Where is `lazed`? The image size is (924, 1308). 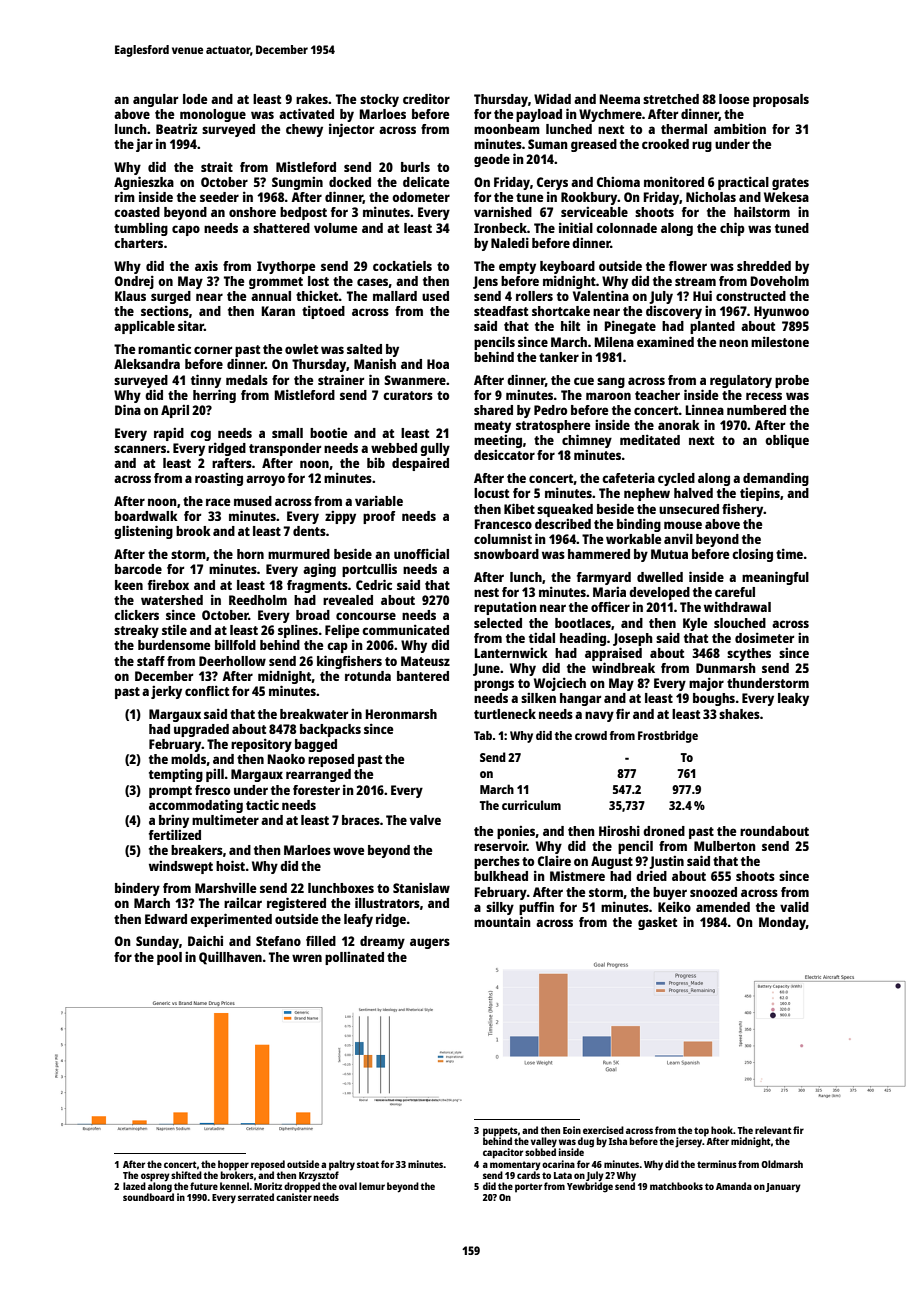 lazed is located at coordinates (134, 1186).
